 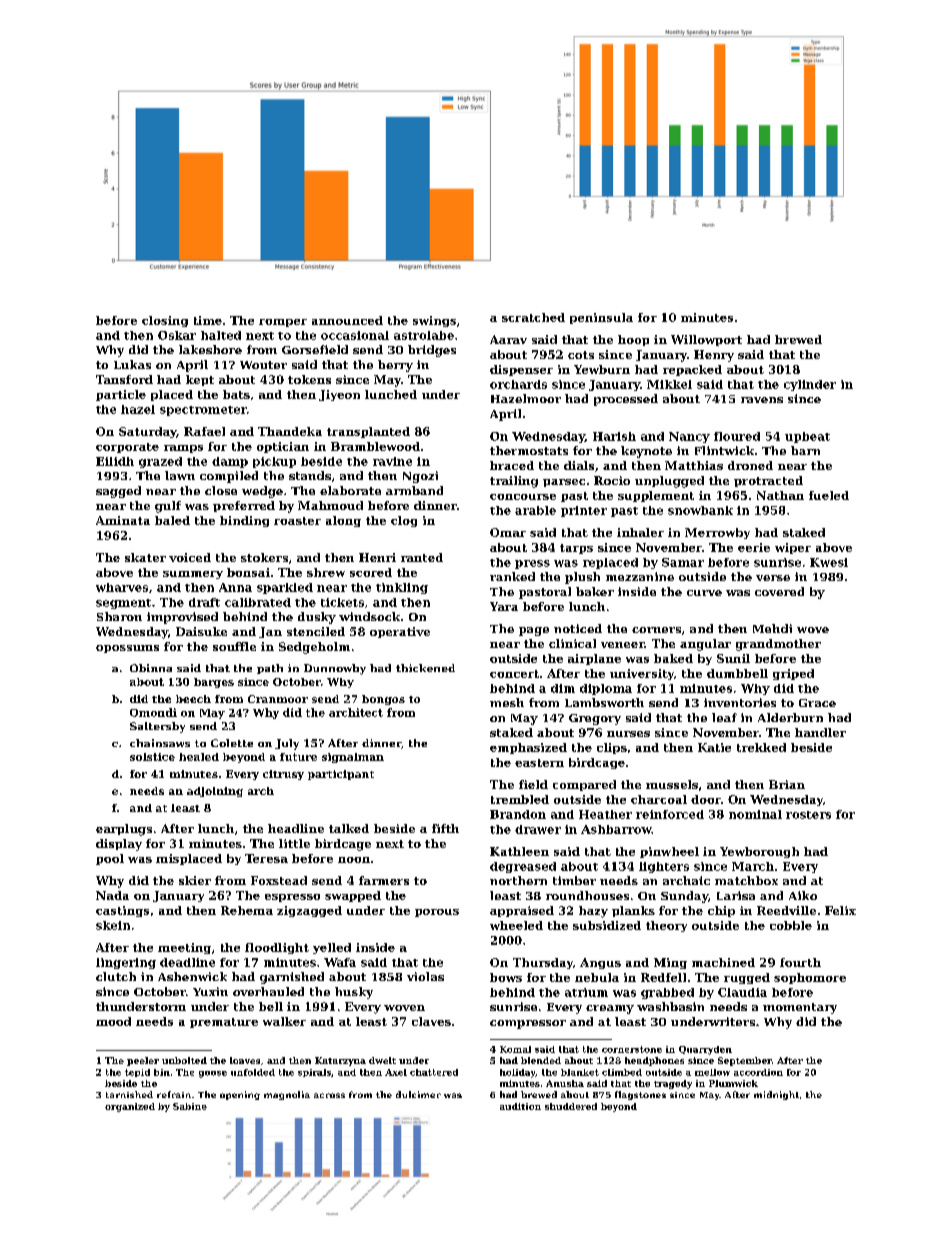 I want to click on nurses, so click(x=628, y=734).
